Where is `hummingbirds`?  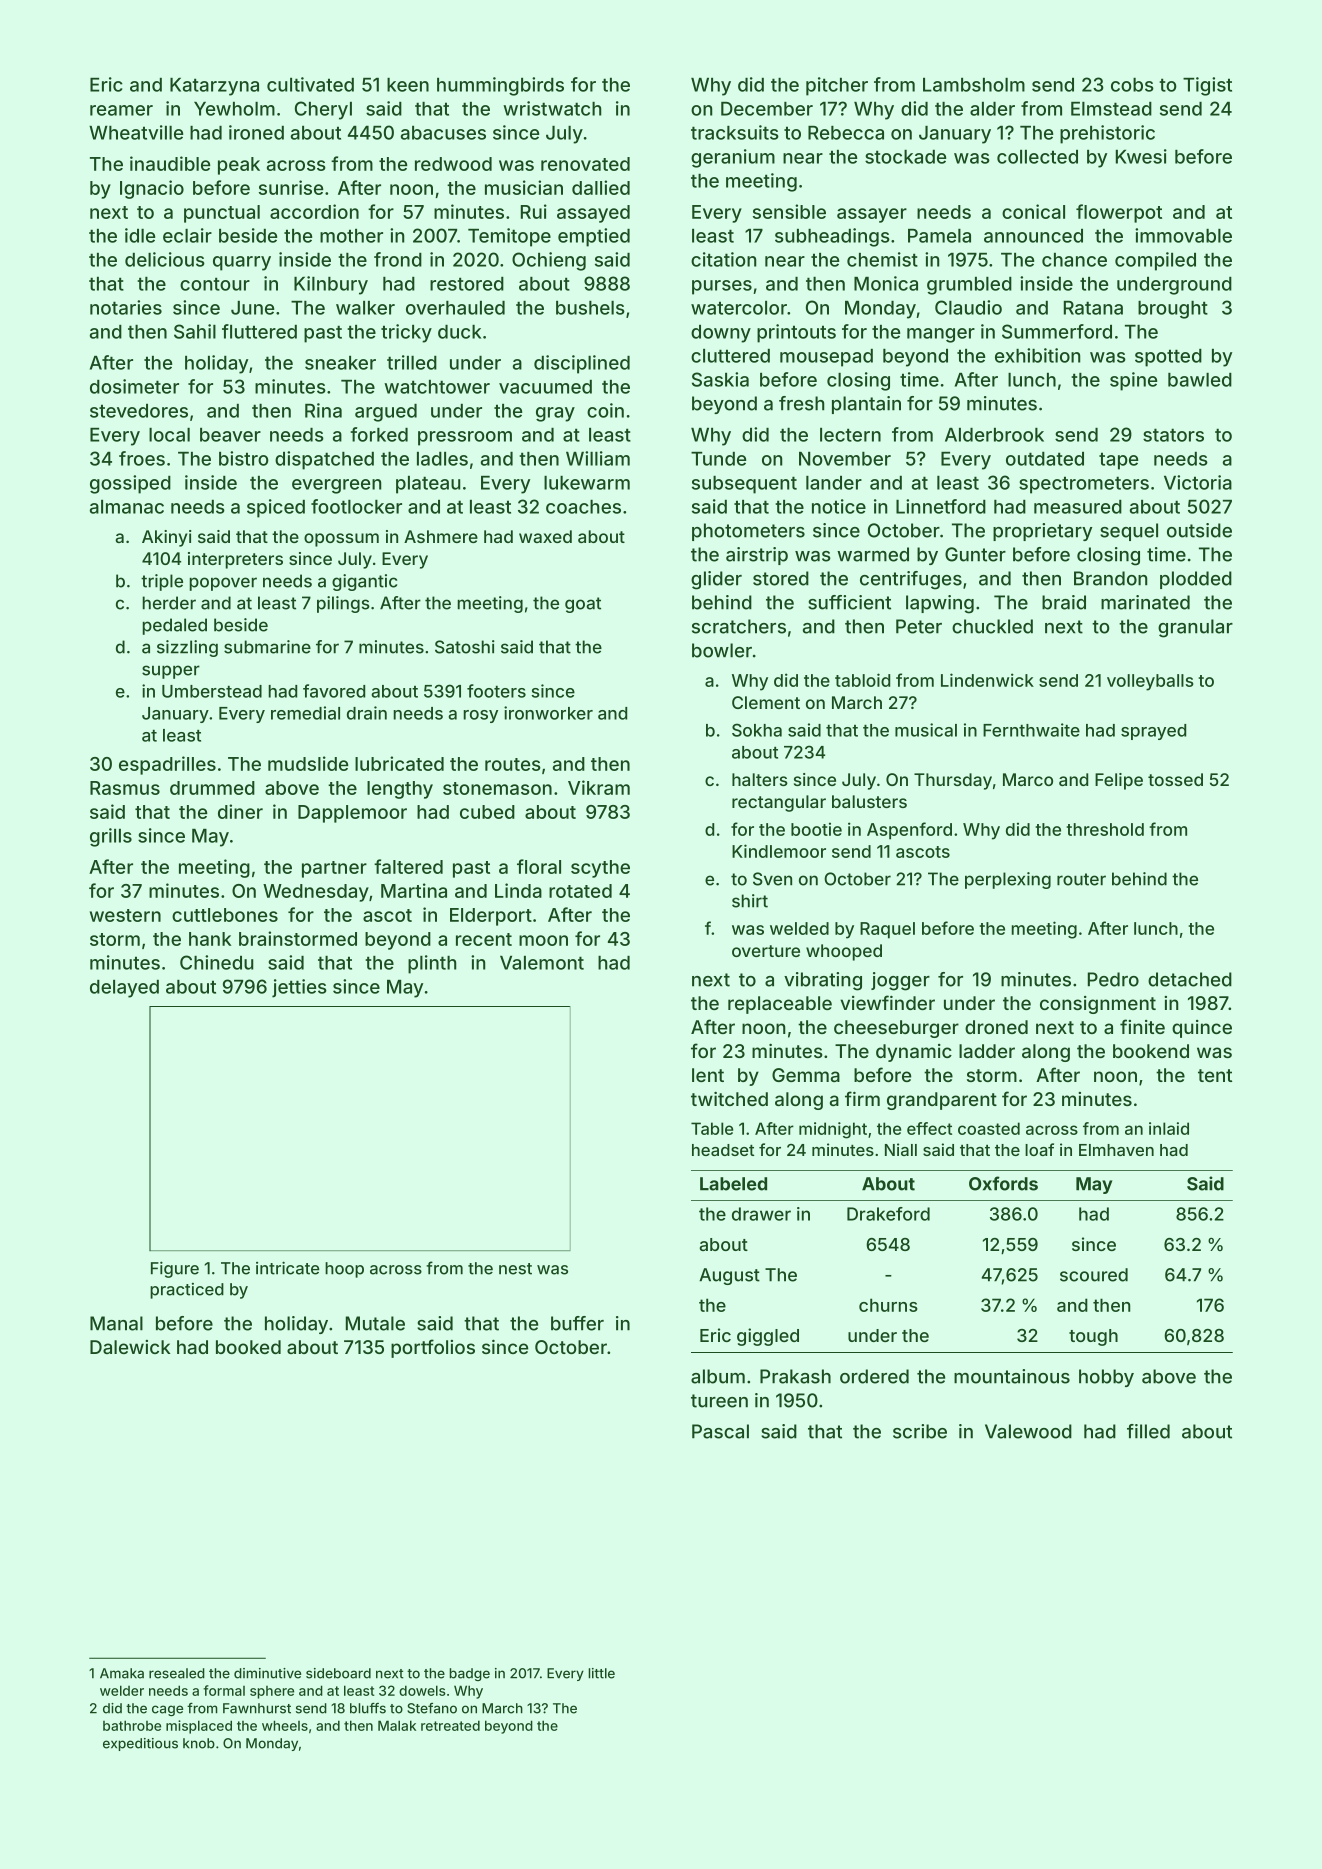
hummingbirds is located at coordinates (500, 86).
